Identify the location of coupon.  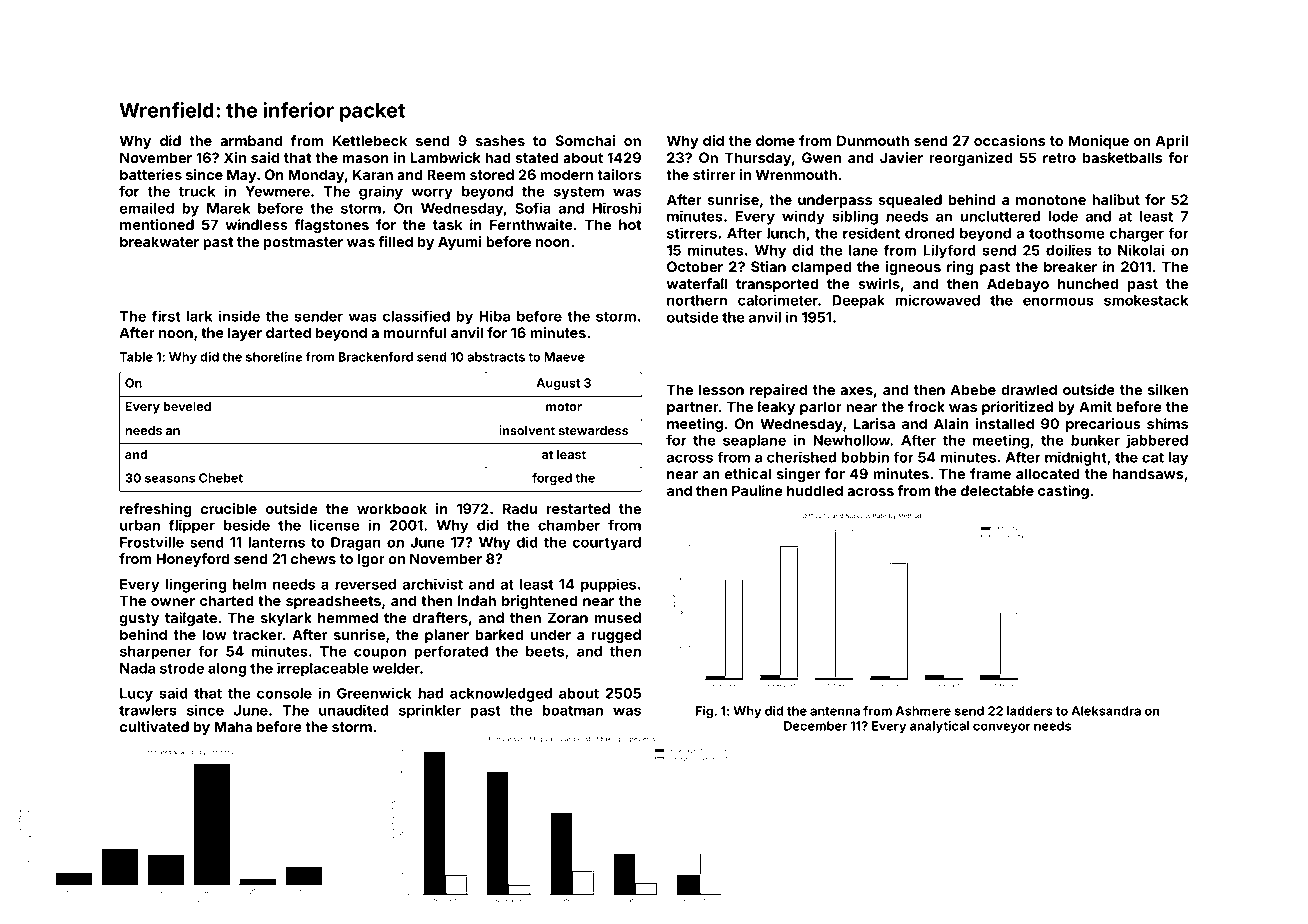
(380, 654).
